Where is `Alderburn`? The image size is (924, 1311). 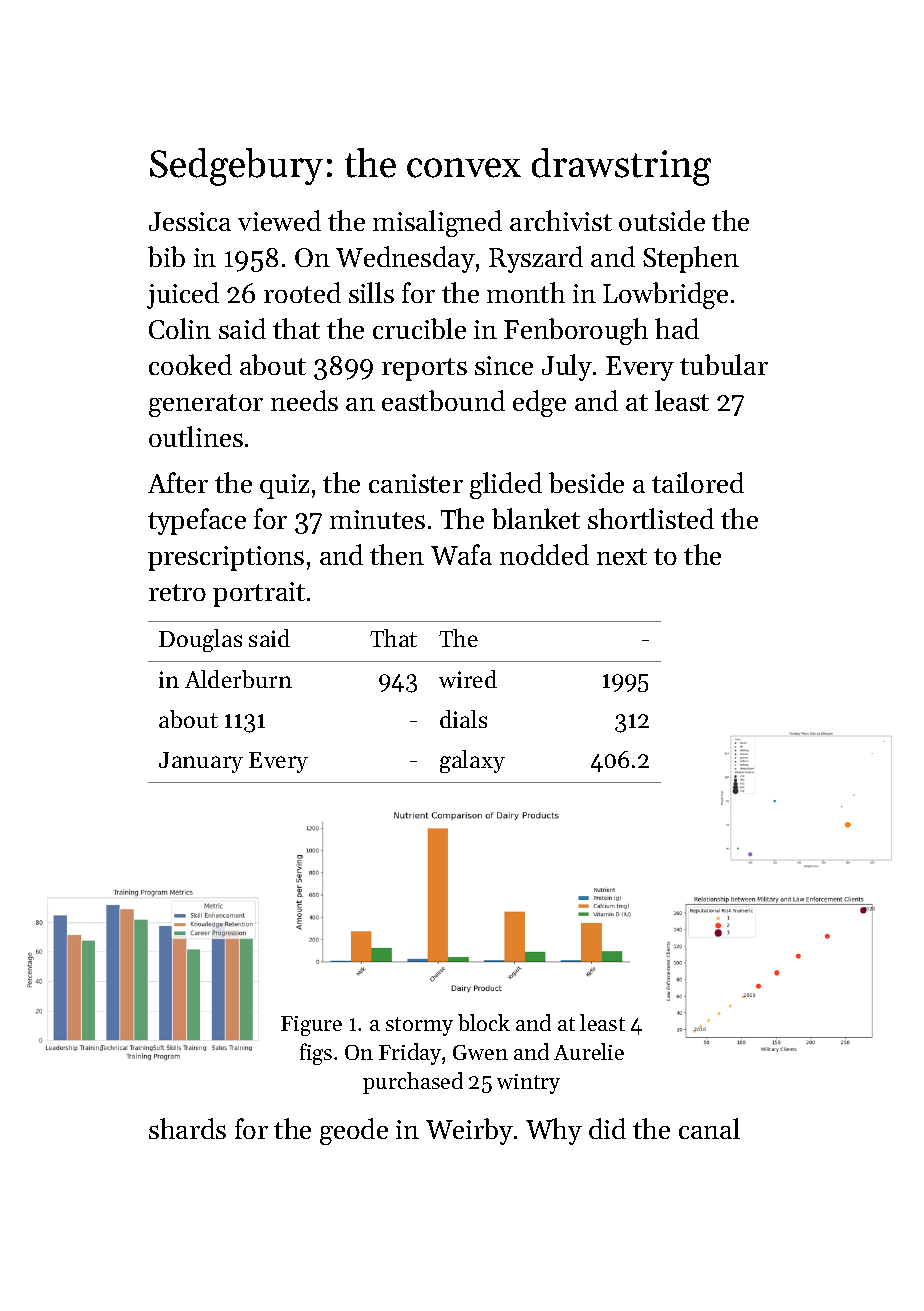
Alderburn is located at coordinates (238, 679).
